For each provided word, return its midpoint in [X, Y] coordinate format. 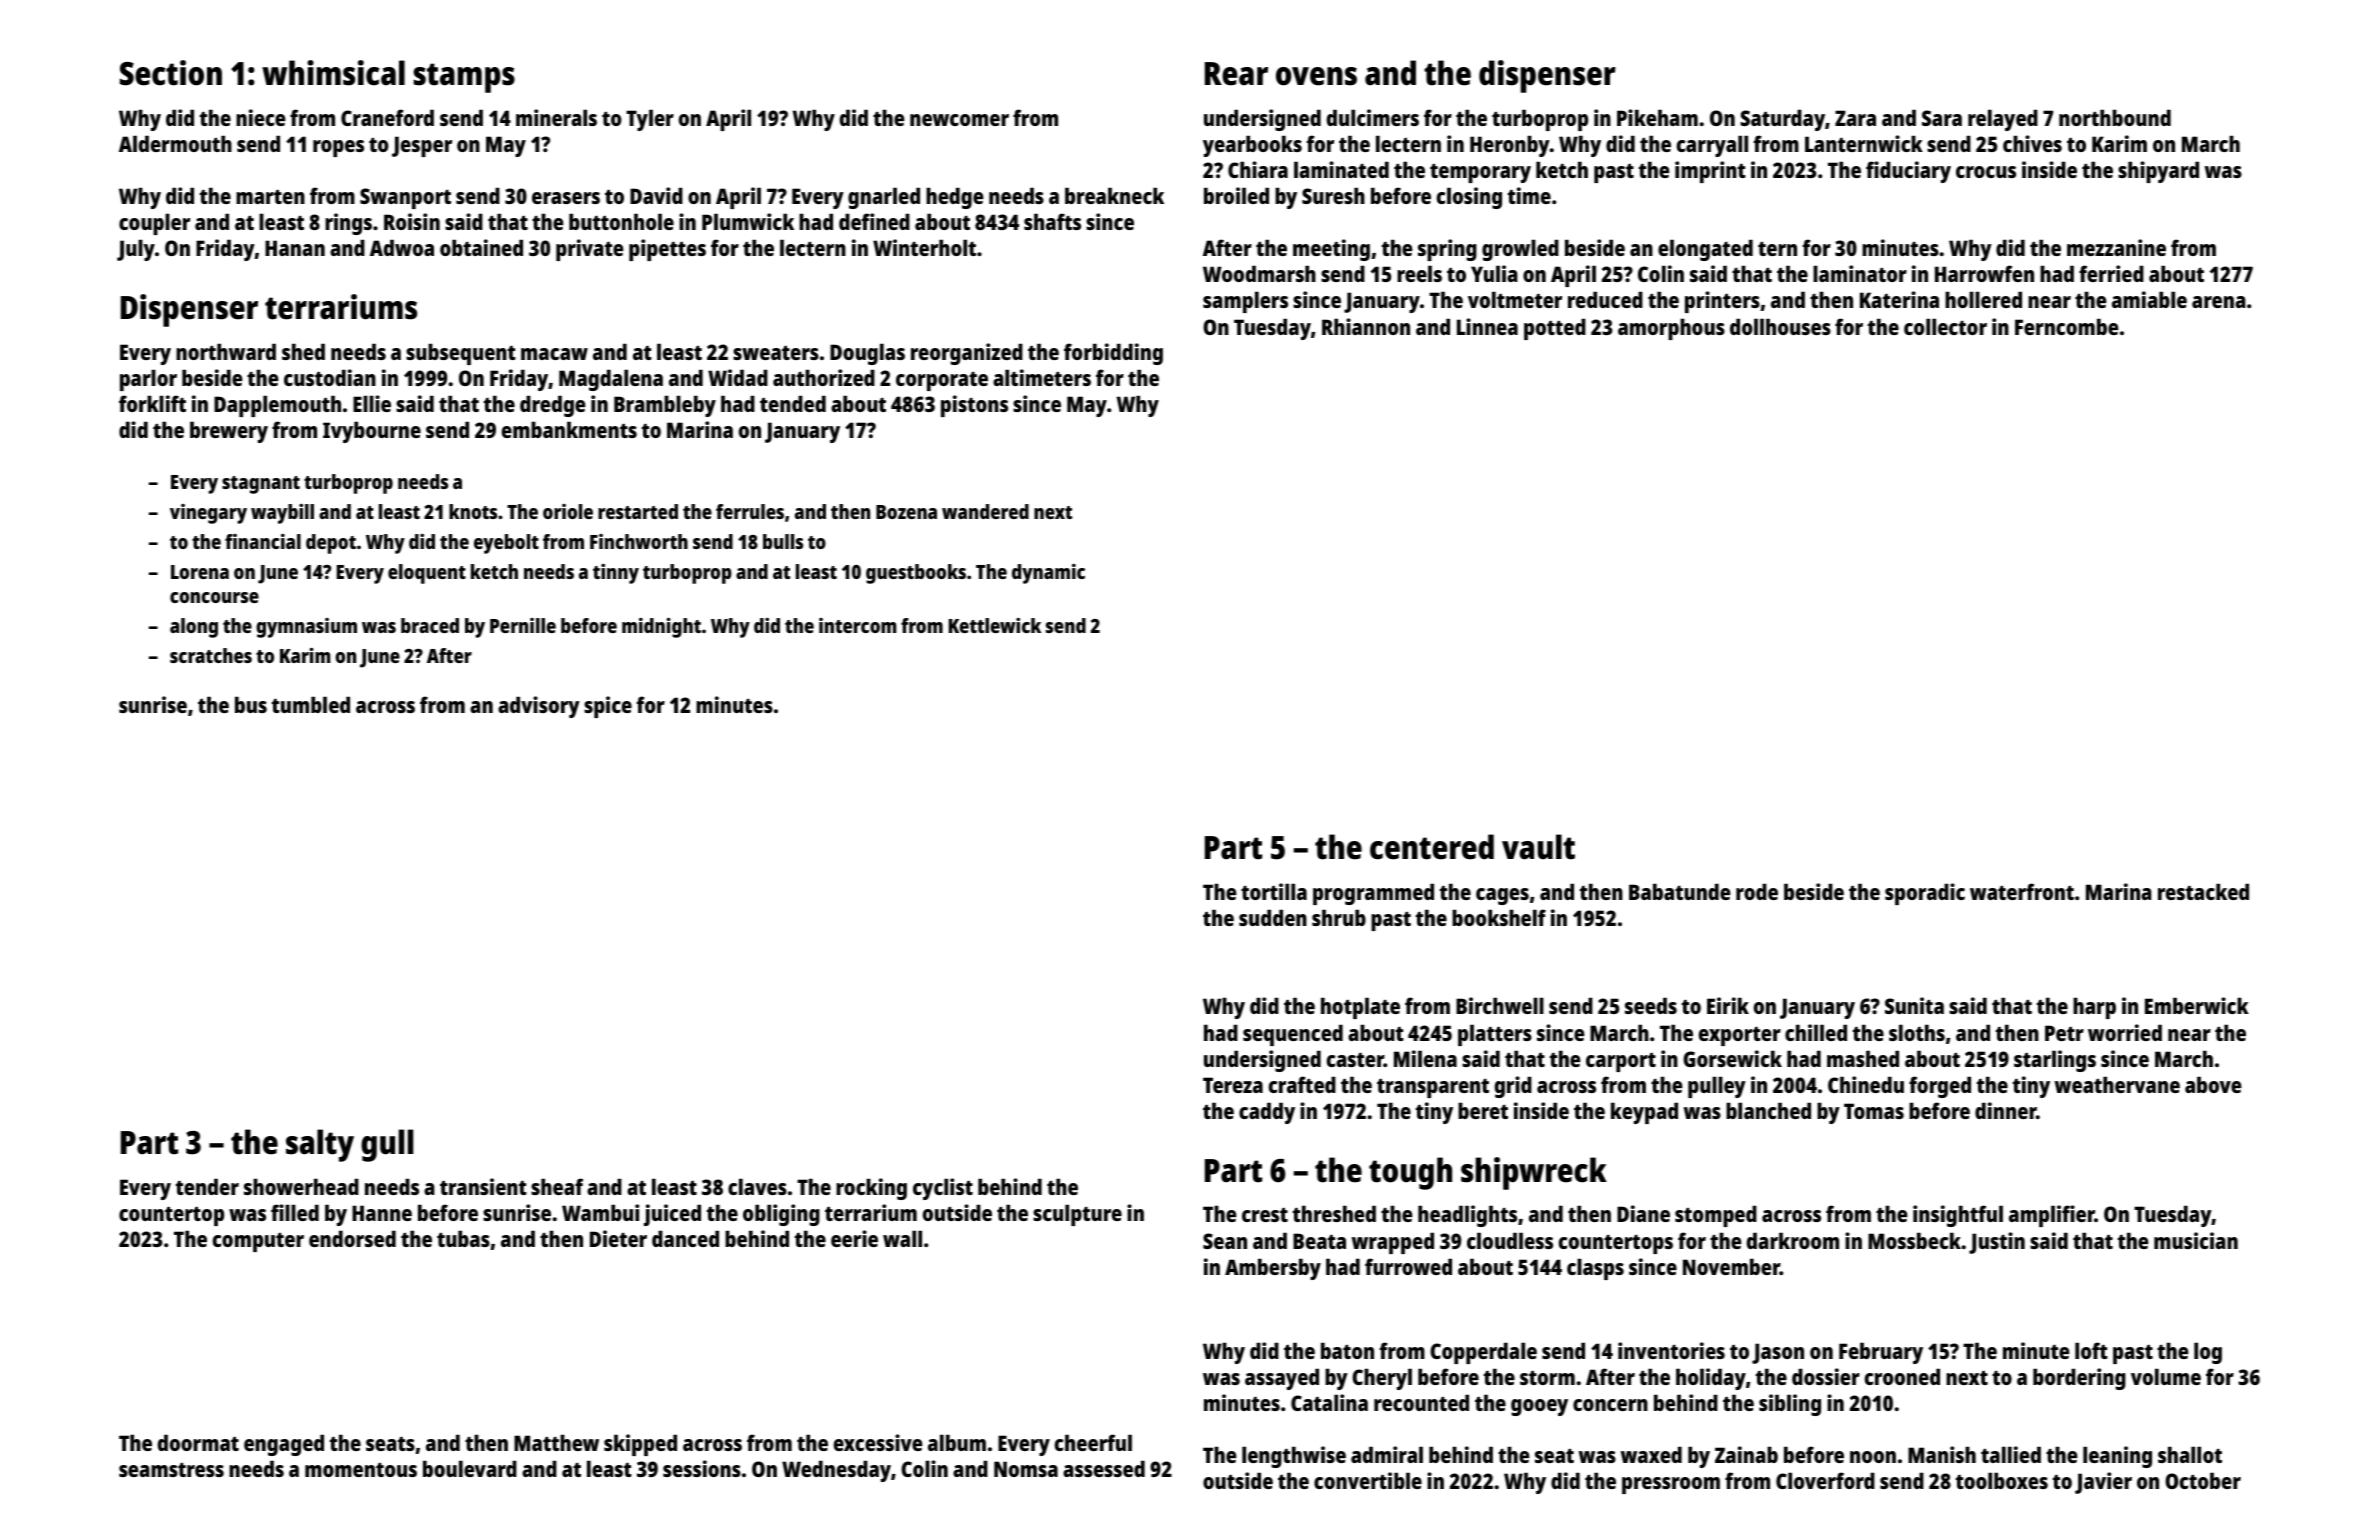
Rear [1236, 74]
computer [258, 1242]
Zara [1855, 118]
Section [171, 73]
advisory [539, 707]
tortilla [1274, 891]
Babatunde [1680, 891]
